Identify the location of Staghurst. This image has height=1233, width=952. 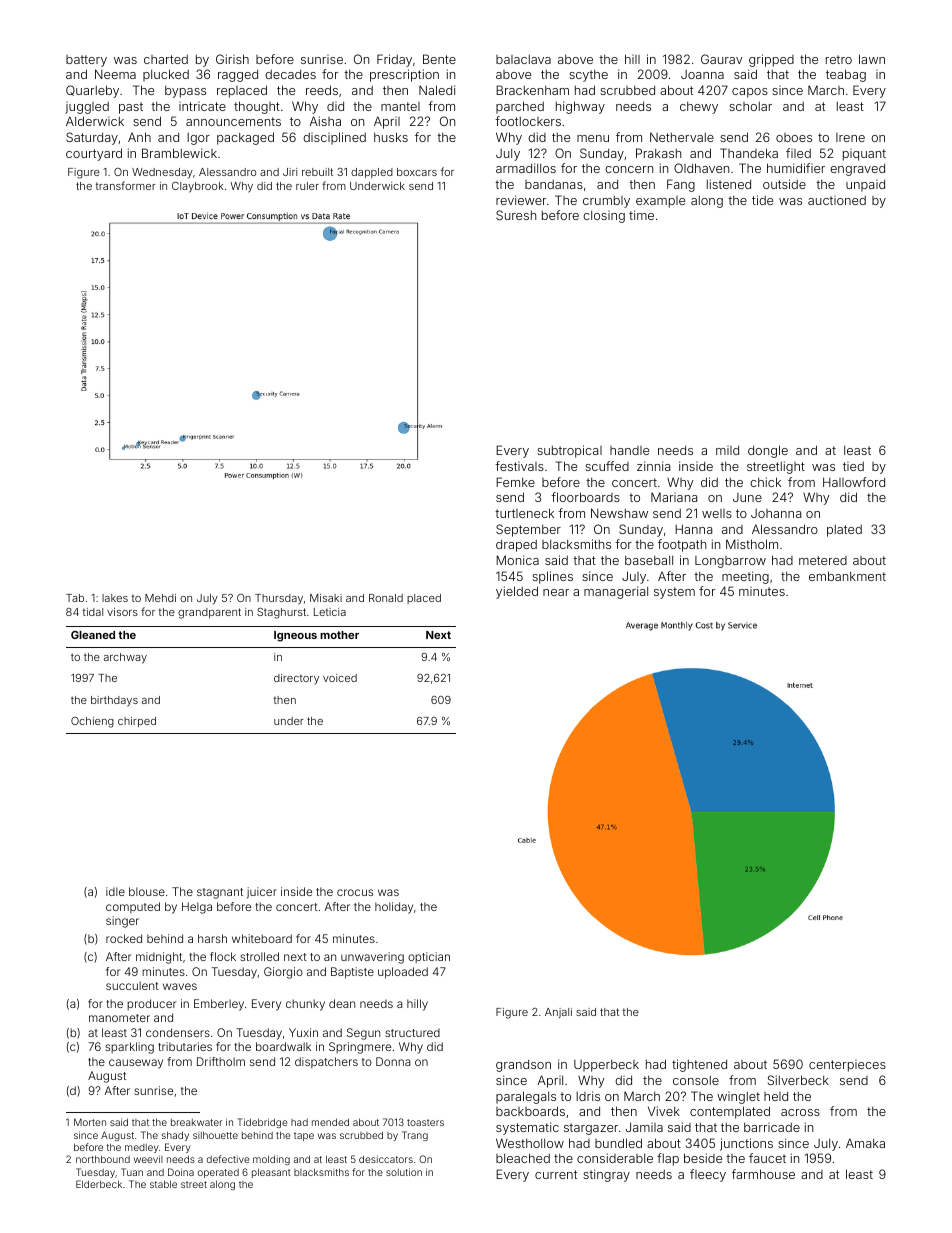
(281, 613).
